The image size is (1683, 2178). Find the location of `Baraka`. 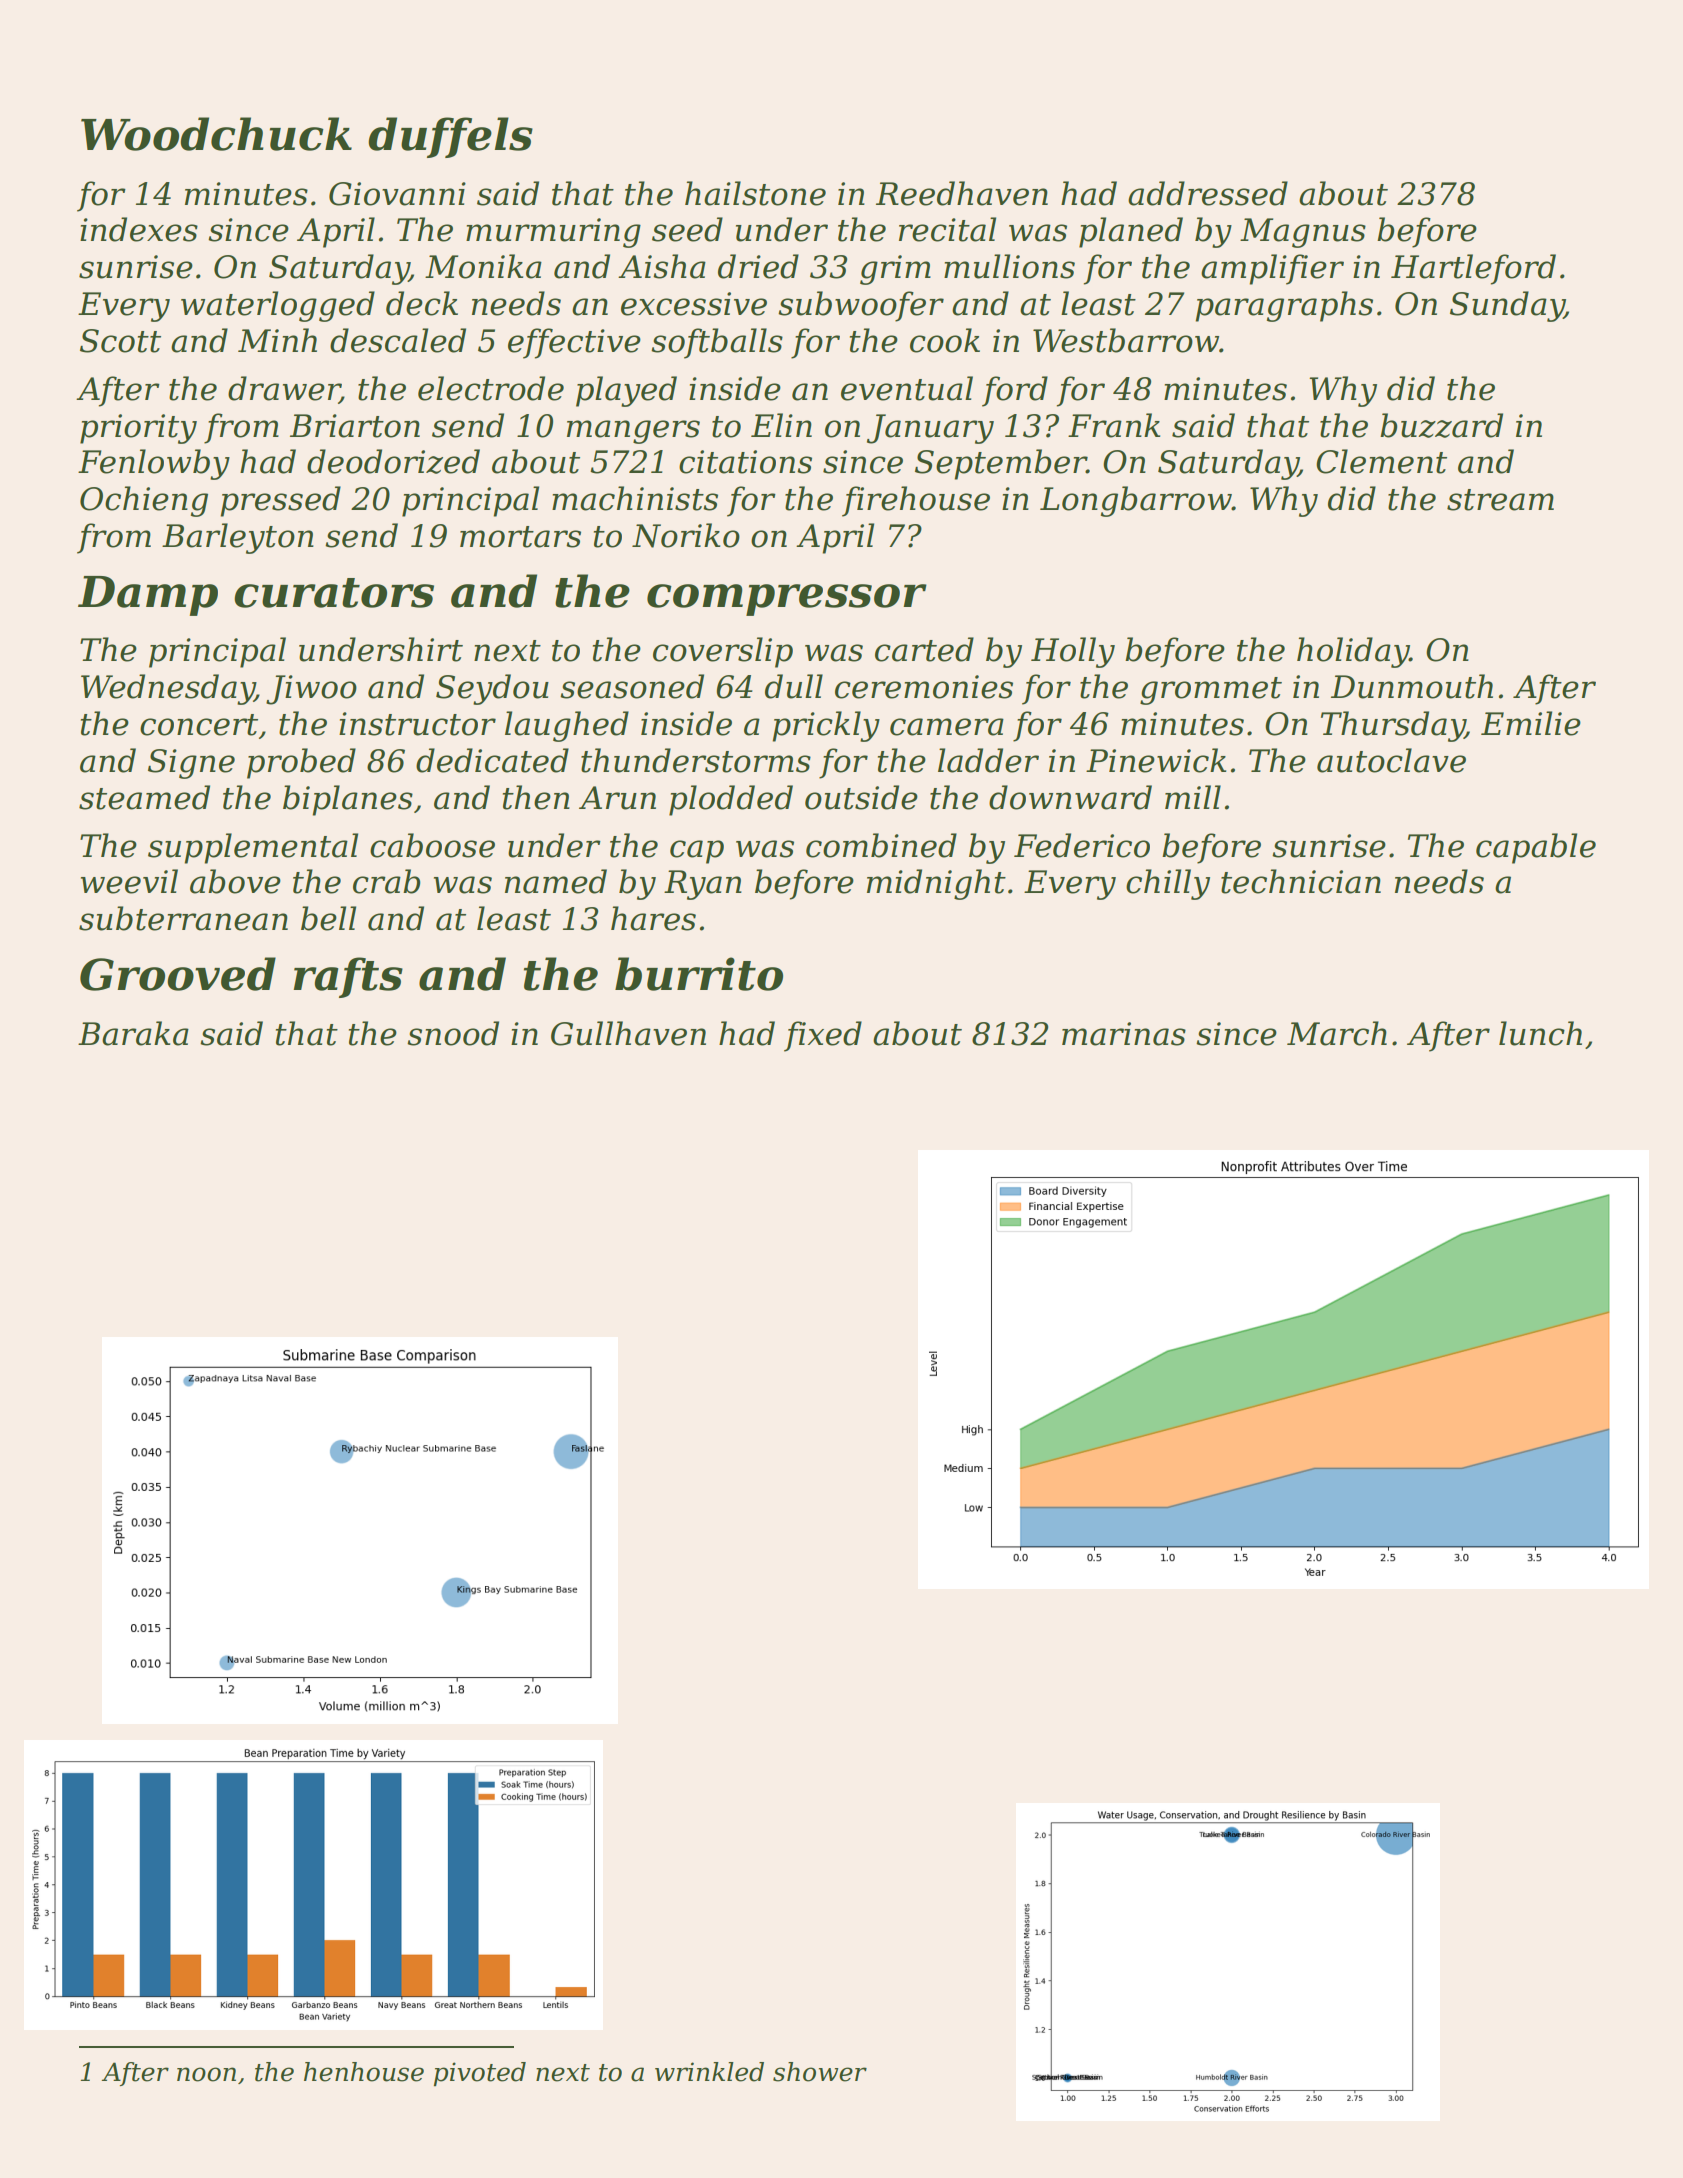

Baraka is located at coordinates (133, 1033).
